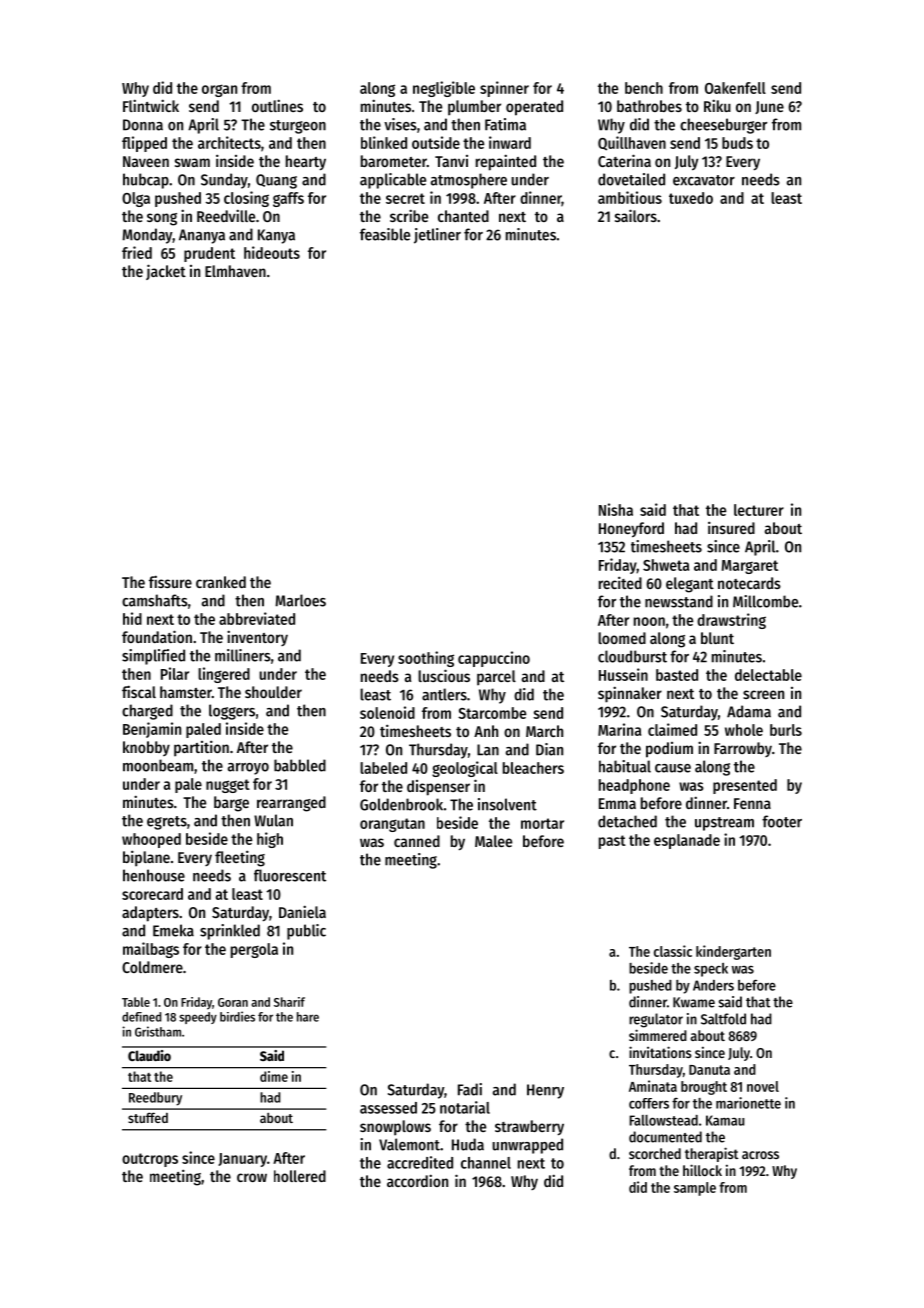 The image size is (924, 1308). Describe the element at coordinates (735, 88) in the page. I see `Oakenfell` at that location.
